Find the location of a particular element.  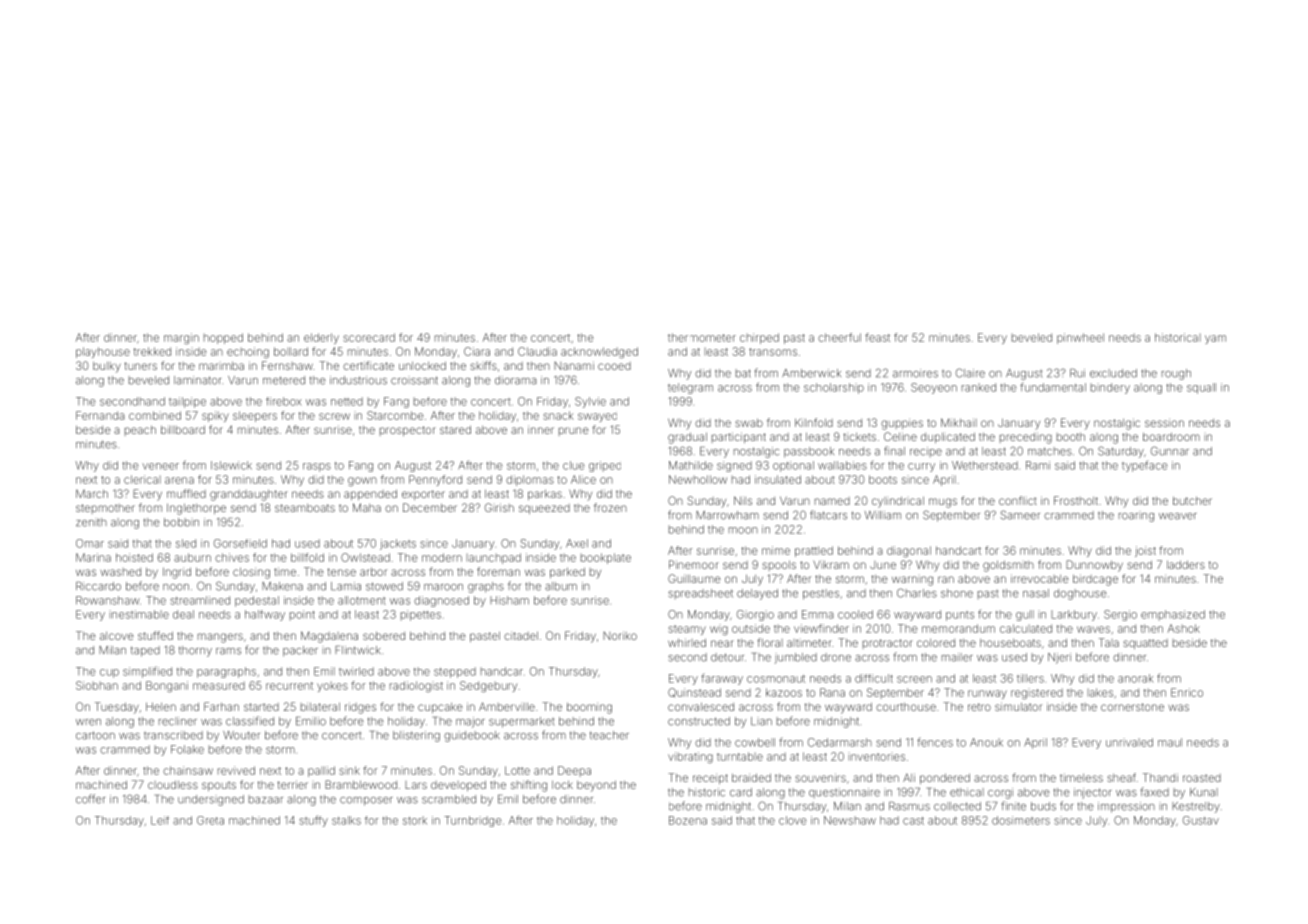

clove is located at coordinates (792, 820).
